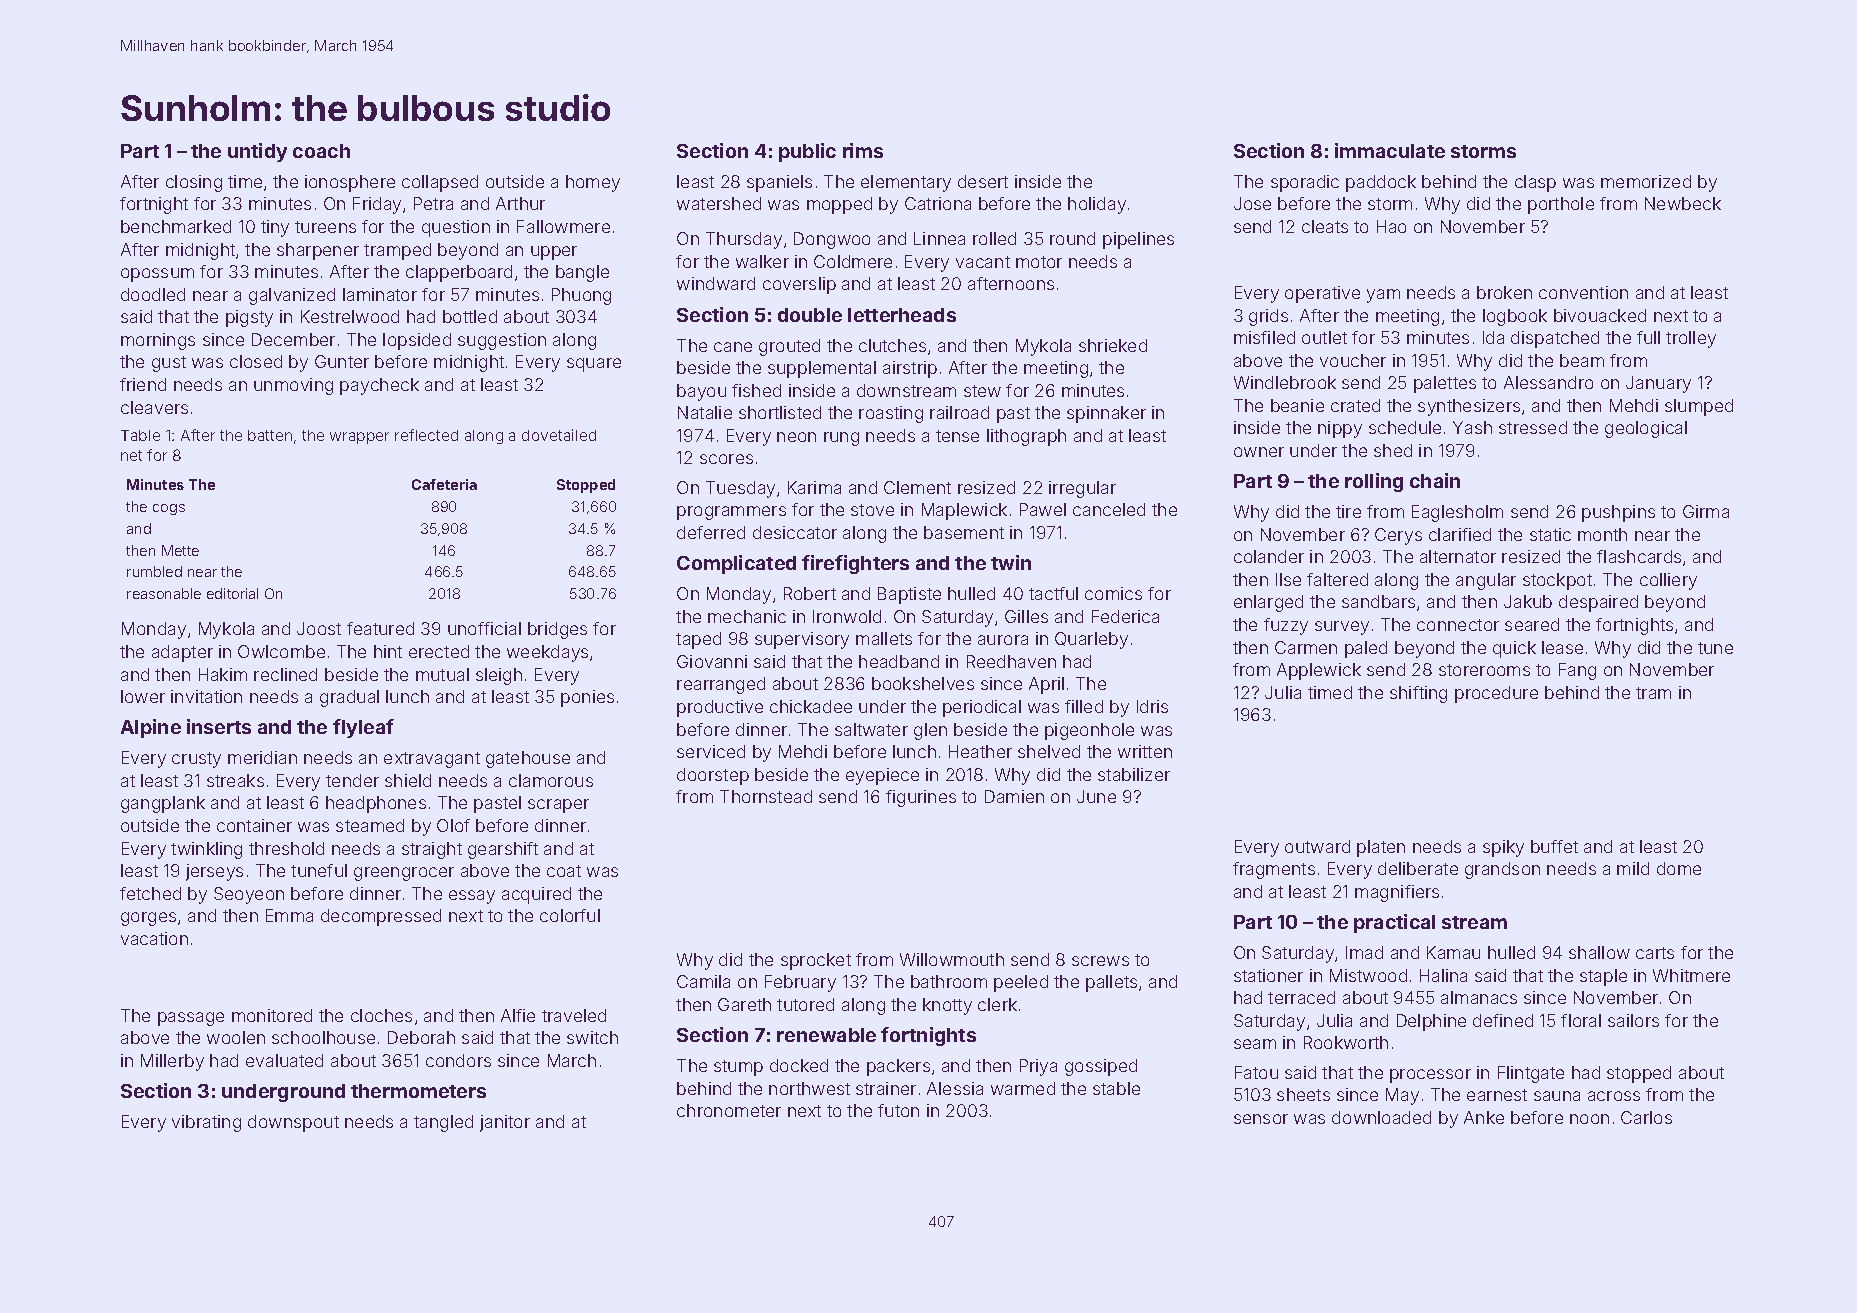 Image resolution: width=1857 pixels, height=1313 pixels. Describe the element at coordinates (505, 1123) in the screenshot. I see `janitor` at that location.
